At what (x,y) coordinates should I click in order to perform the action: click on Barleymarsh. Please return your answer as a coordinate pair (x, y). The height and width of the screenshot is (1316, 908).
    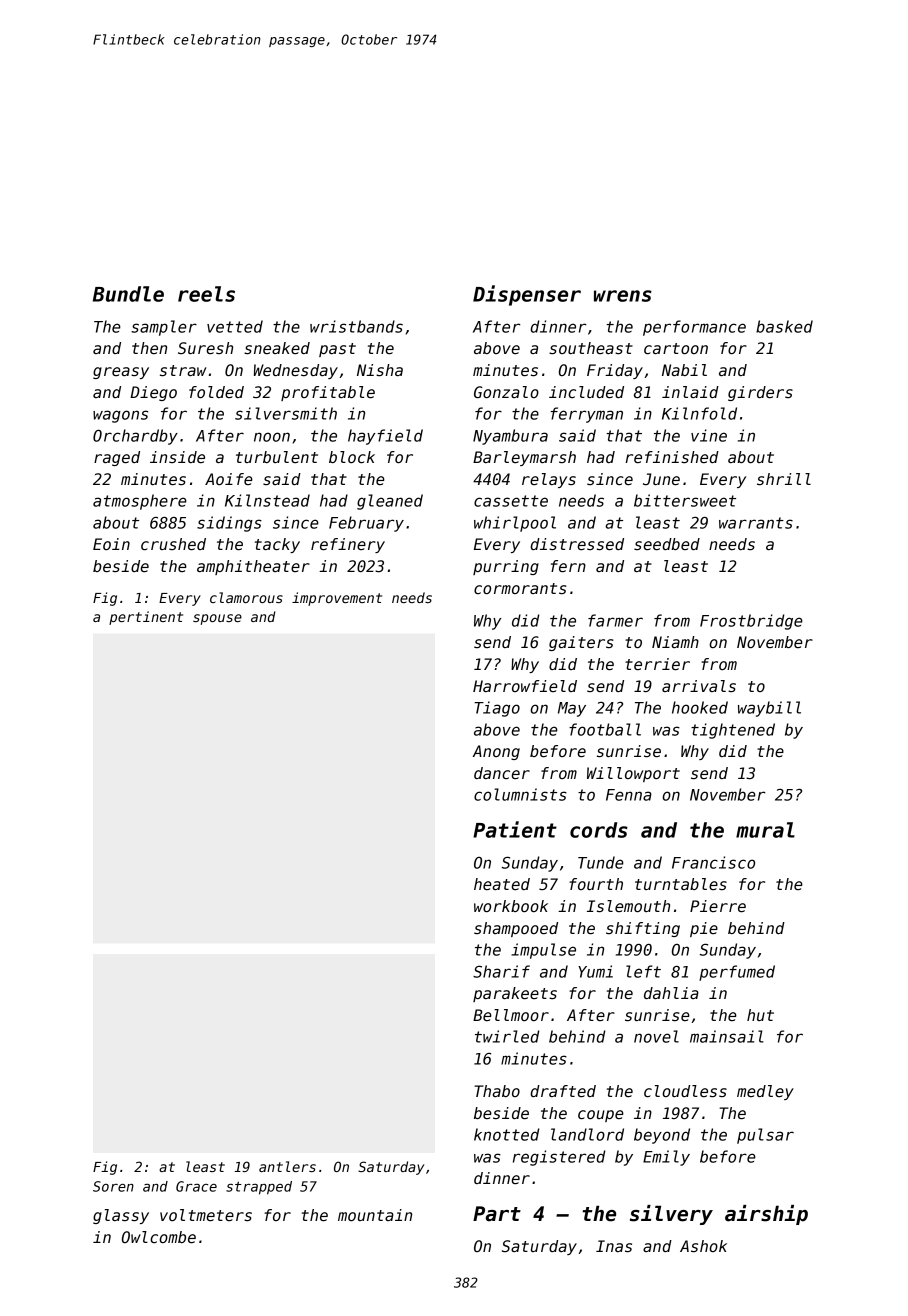
    Looking at the image, I should click on (524, 458).
